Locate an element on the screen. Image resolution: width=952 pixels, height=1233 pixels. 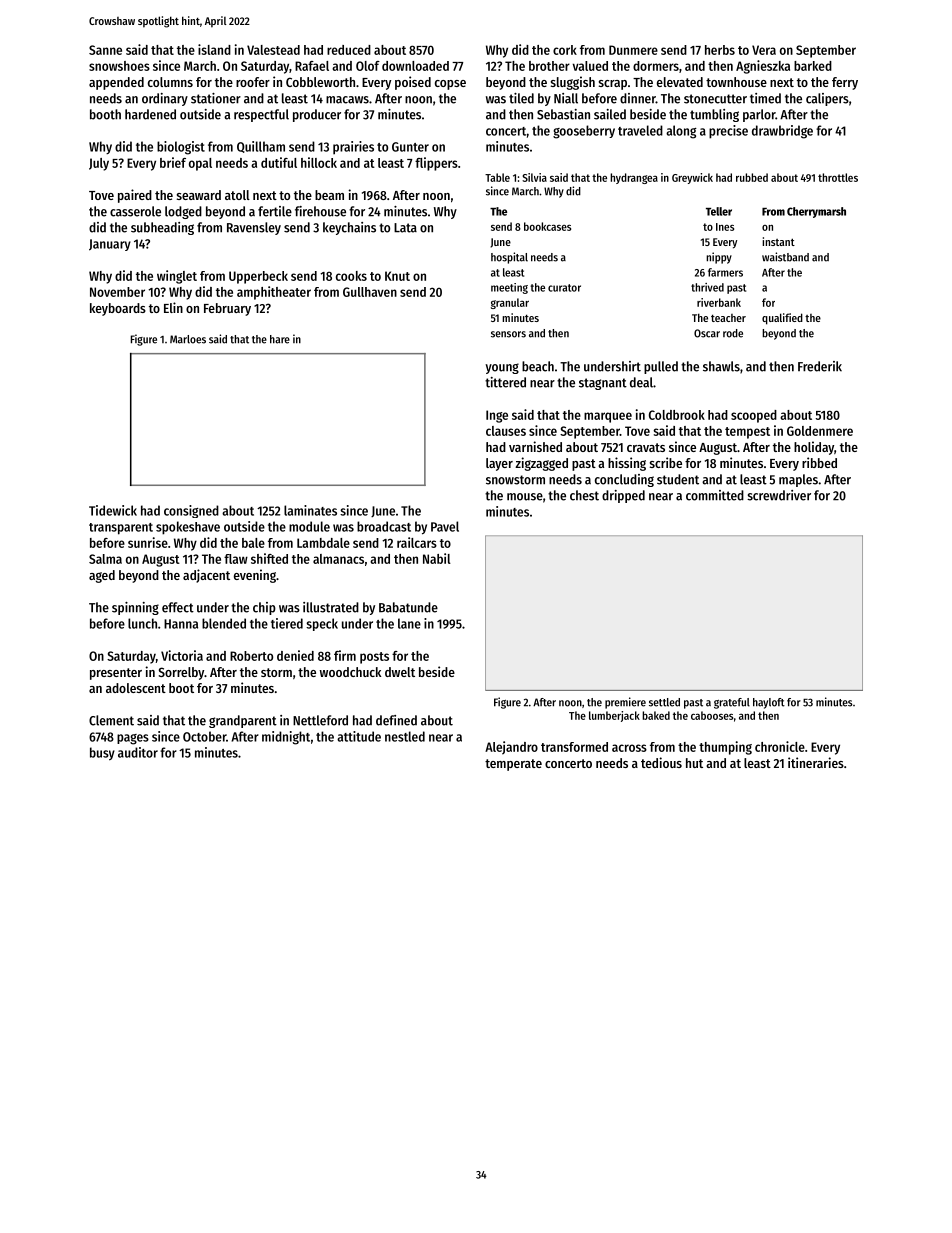
busy is located at coordinates (102, 753).
